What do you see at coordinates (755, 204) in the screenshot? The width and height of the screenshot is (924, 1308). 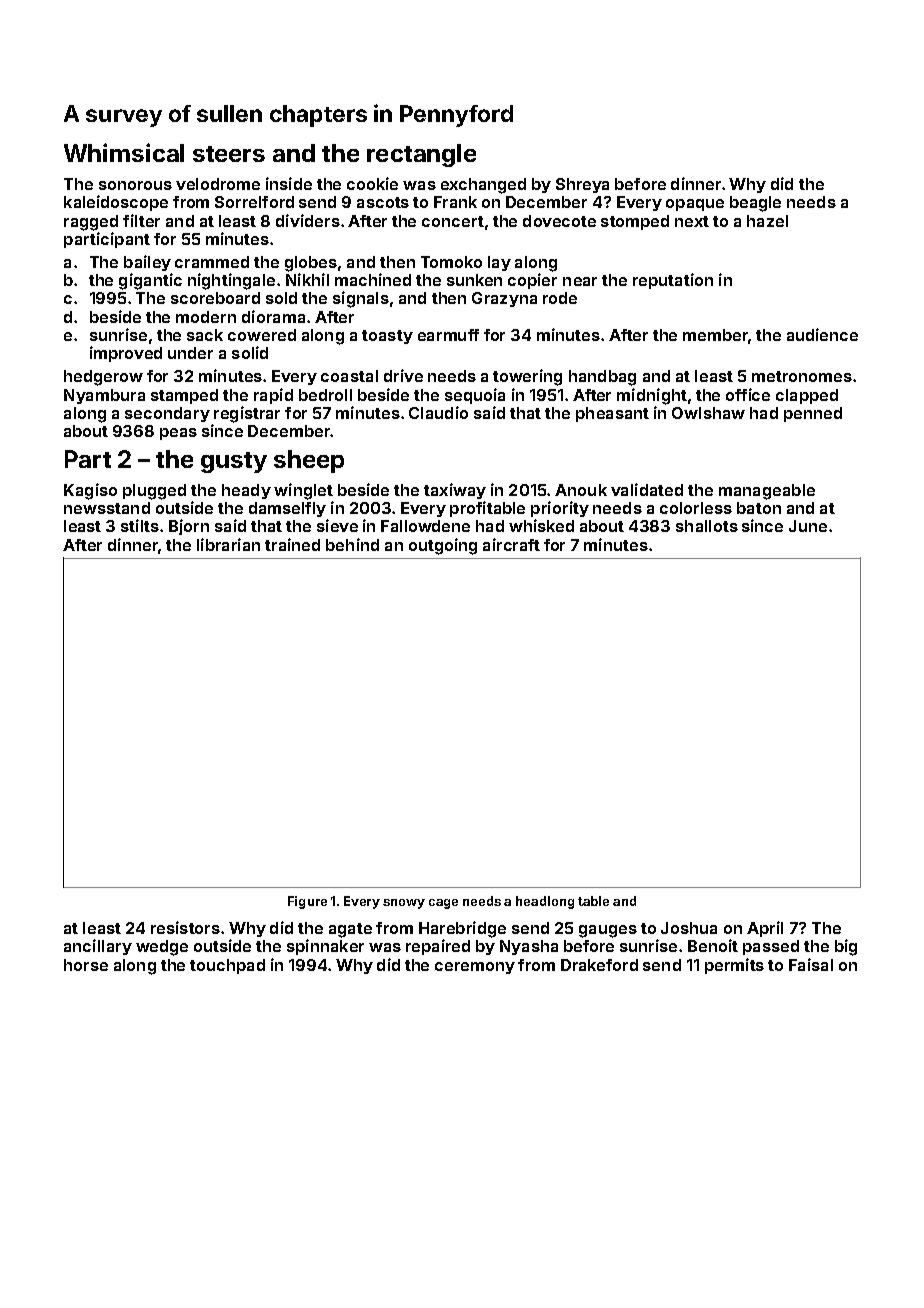 I see `beagle` at bounding box center [755, 204].
